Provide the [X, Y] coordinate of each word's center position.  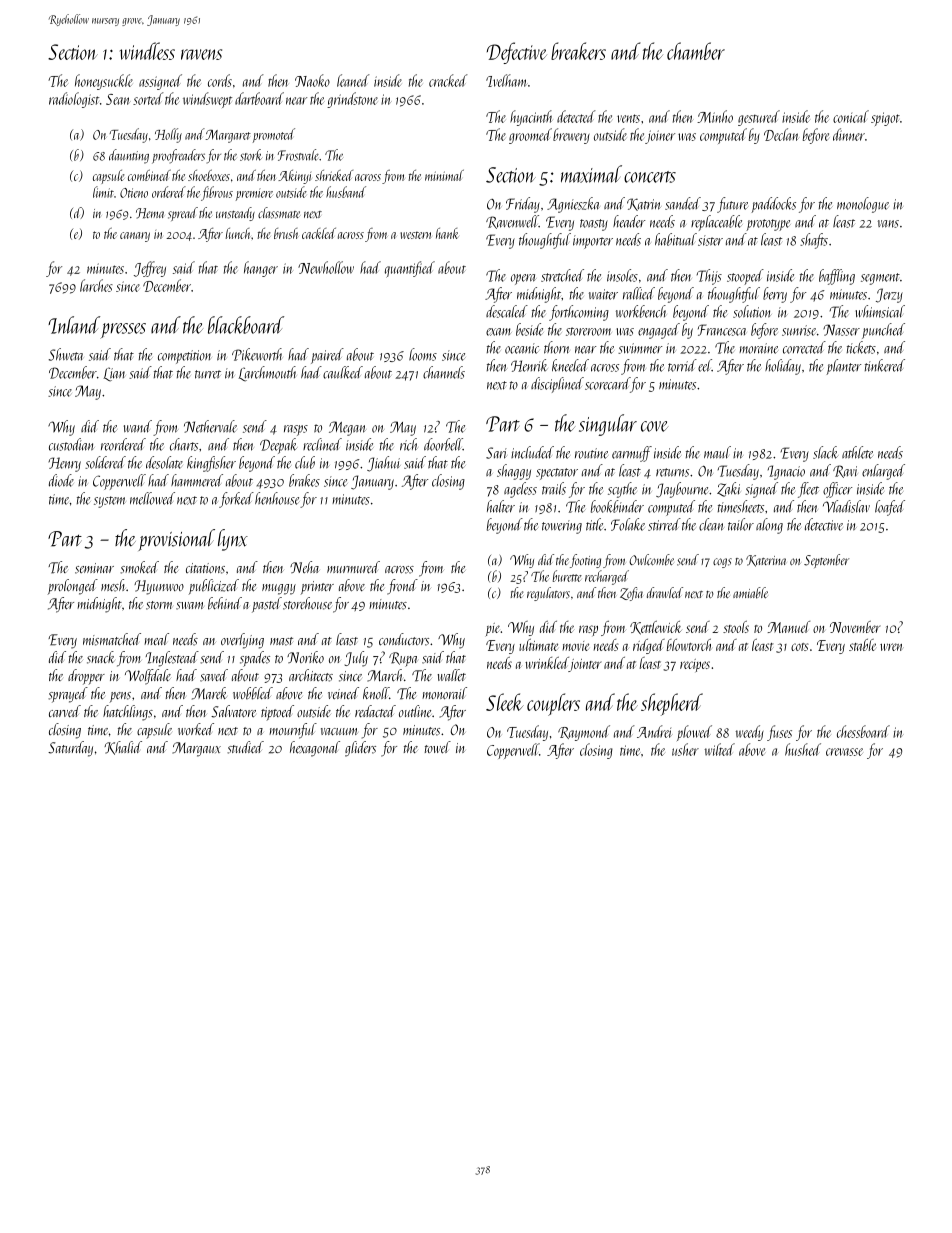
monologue [863, 205]
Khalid [123, 748]
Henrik [529, 365]
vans [888, 224]
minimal [444, 175]
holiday [783, 367]
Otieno [134, 193]
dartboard [259, 98]
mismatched [112, 639]
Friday [523, 205]
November [855, 627]
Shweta [66, 354]
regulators [548, 594]
